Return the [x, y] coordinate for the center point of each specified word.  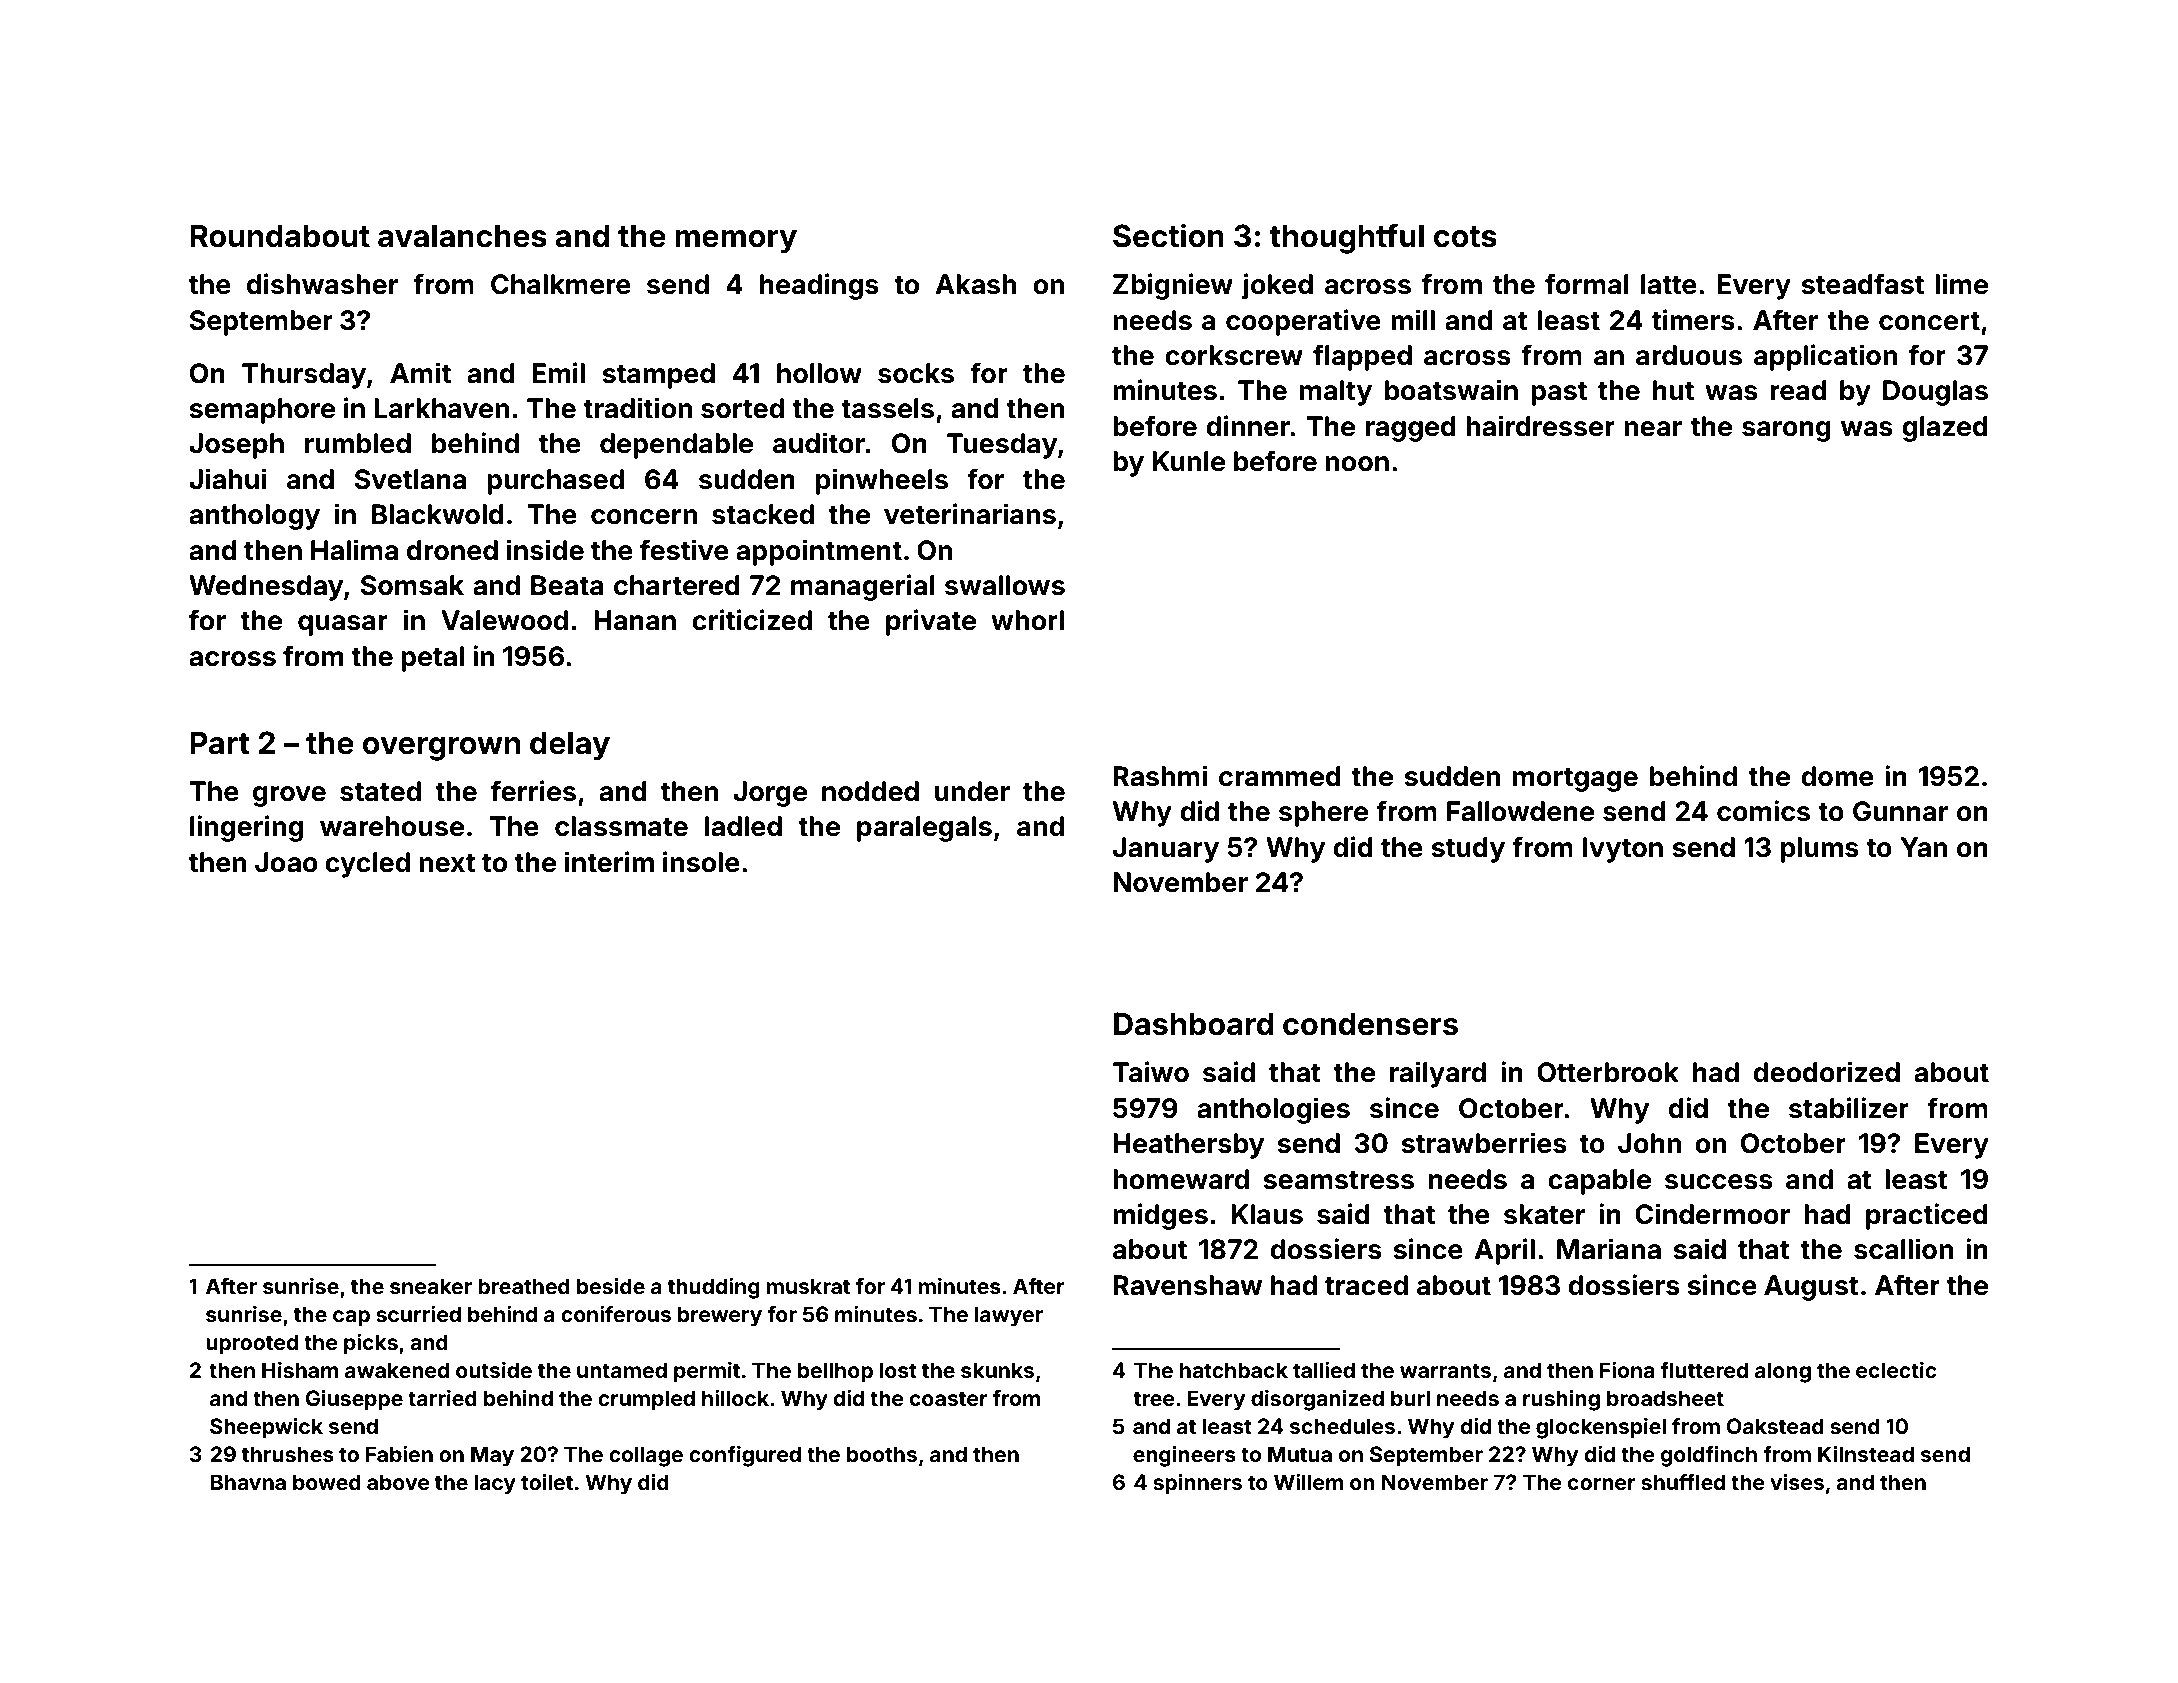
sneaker [431, 1286]
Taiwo [1151, 1072]
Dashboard [1193, 1024]
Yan [1923, 847]
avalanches [462, 236]
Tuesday [1002, 446]
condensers [1370, 1024]
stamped [658, 376]
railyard [1438, 1074]
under [972, 791]
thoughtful [1347, 238]
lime [1961, 284]
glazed [1945, 429]
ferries [533, 791]
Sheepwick [266, 1428]
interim [609, 862]
